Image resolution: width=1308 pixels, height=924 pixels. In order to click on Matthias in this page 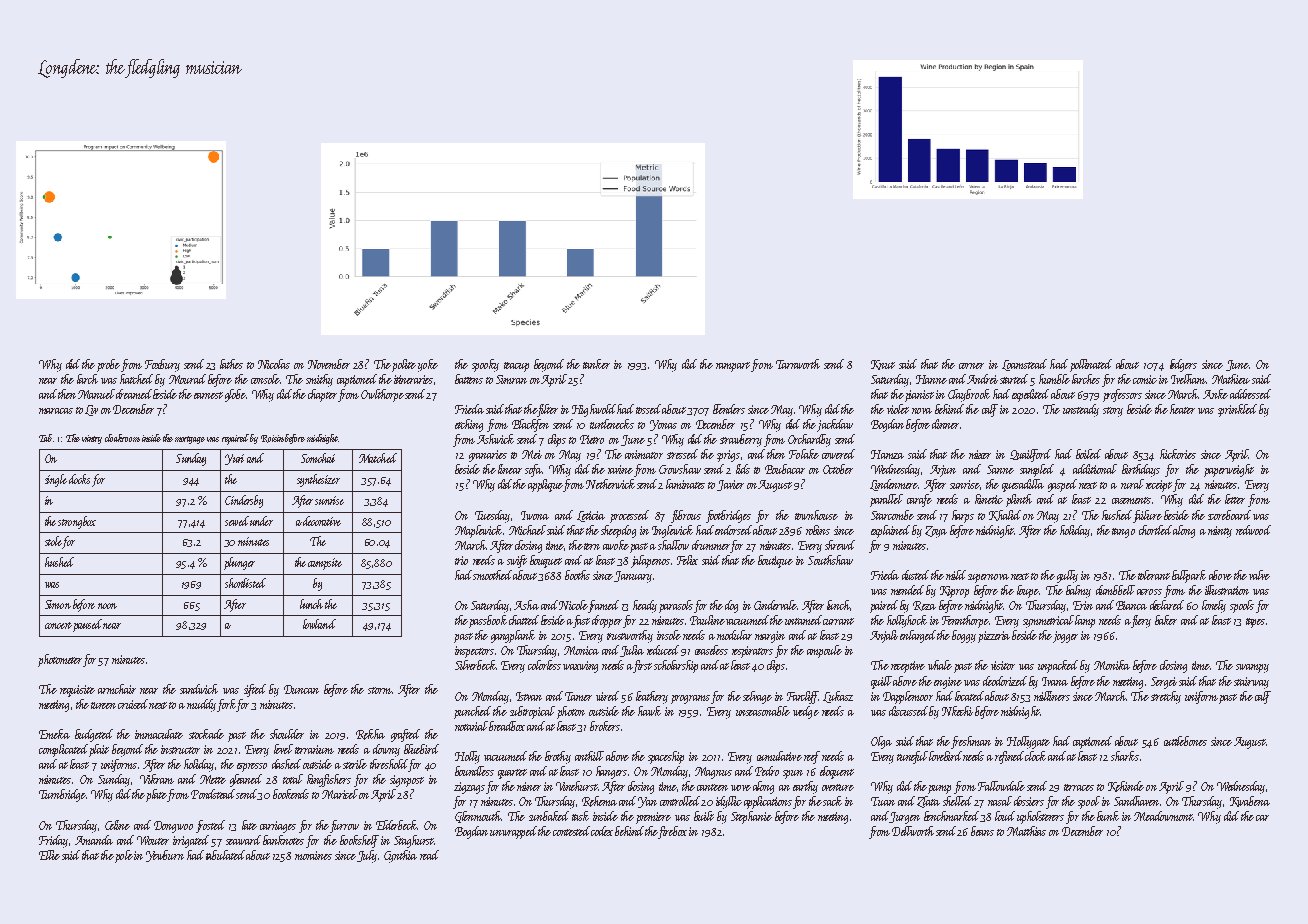, I will do `click(1026, 831)`.
